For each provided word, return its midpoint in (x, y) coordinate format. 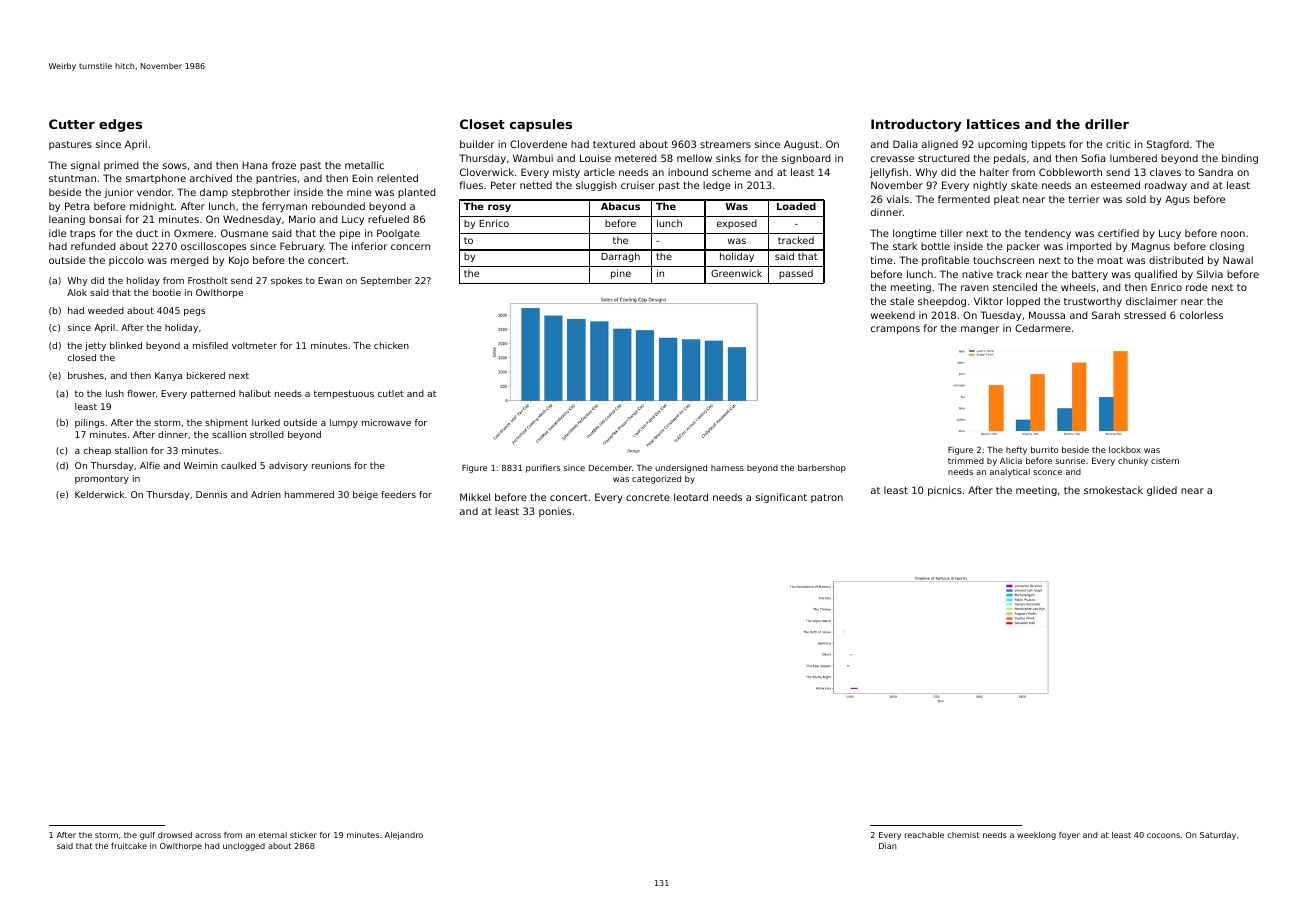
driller (1107, 124)
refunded (93, 246)
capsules (541, 125)
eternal (273, 835)
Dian (888, 846)
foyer (1069, 836)
